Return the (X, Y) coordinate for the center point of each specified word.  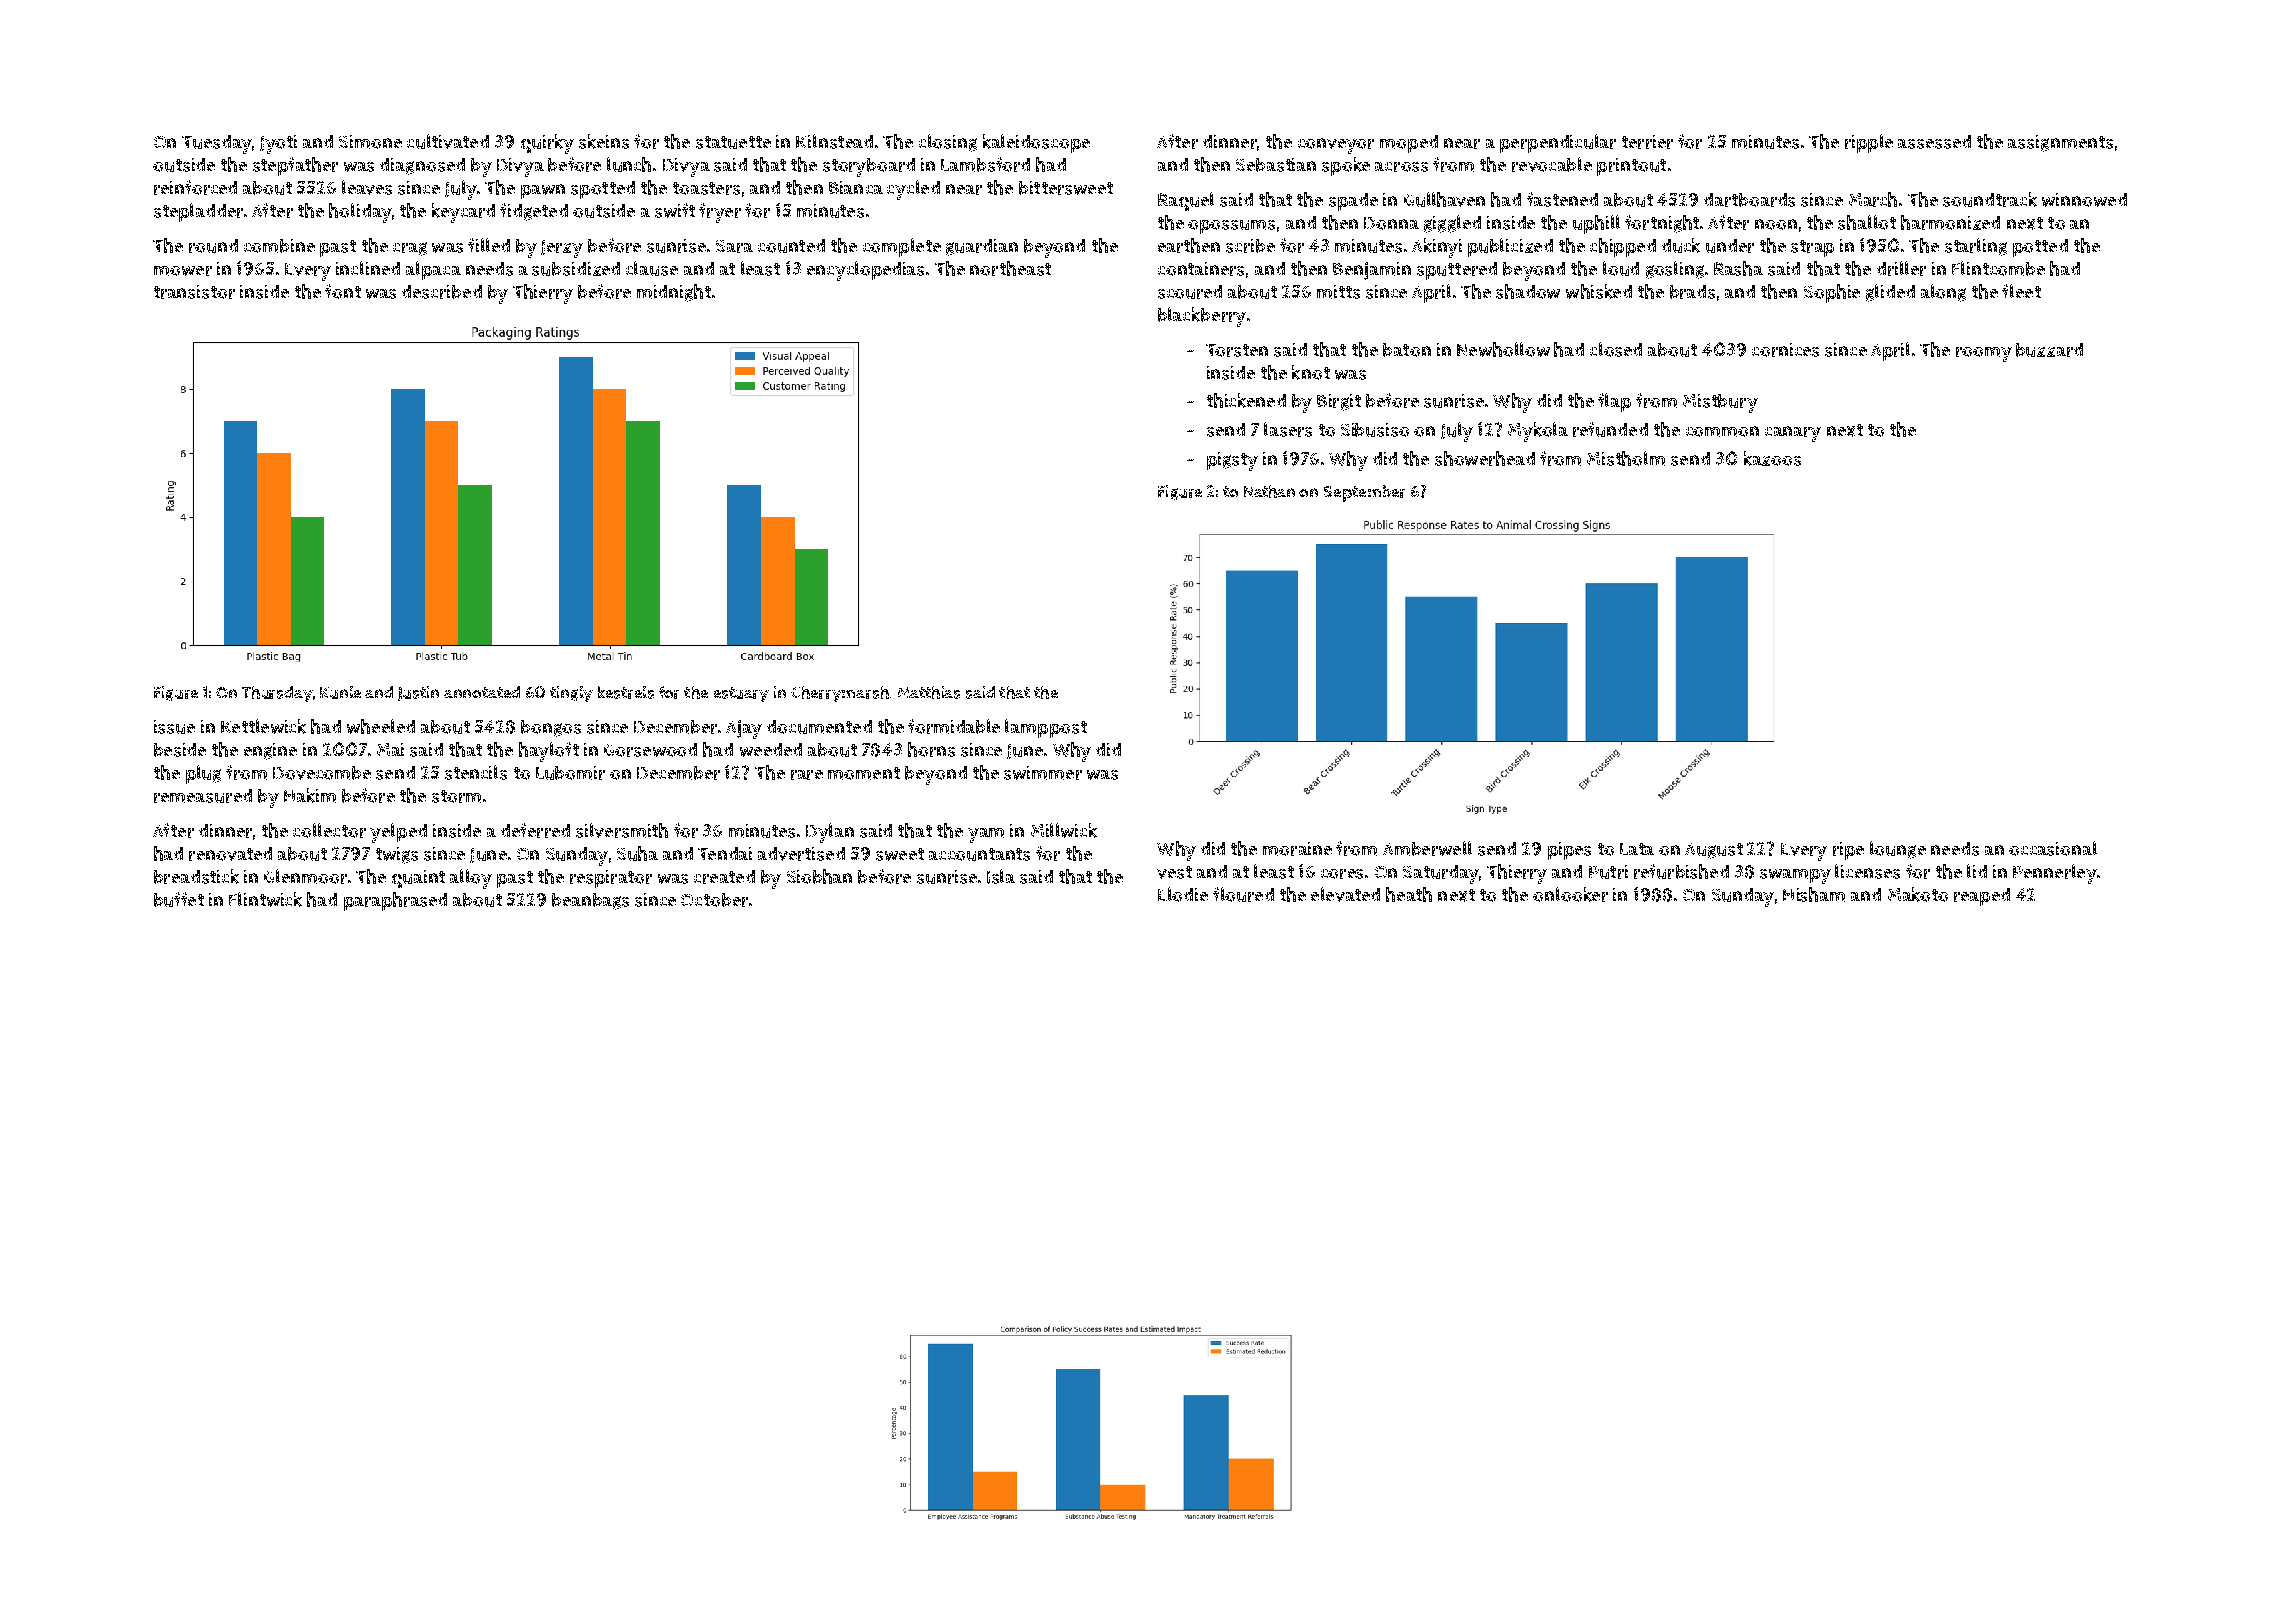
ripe (1848, 851)
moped (1409, 144)
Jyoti (278, 144)
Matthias (929, 692)
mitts (1338, 292)
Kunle (340, 692)
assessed (1934, 142)
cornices (1785, 350)
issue (174, 727)
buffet (179, 899)
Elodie (1183, 894)
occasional (2053, 848)
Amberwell (1427, 848)
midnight (674, 293)
